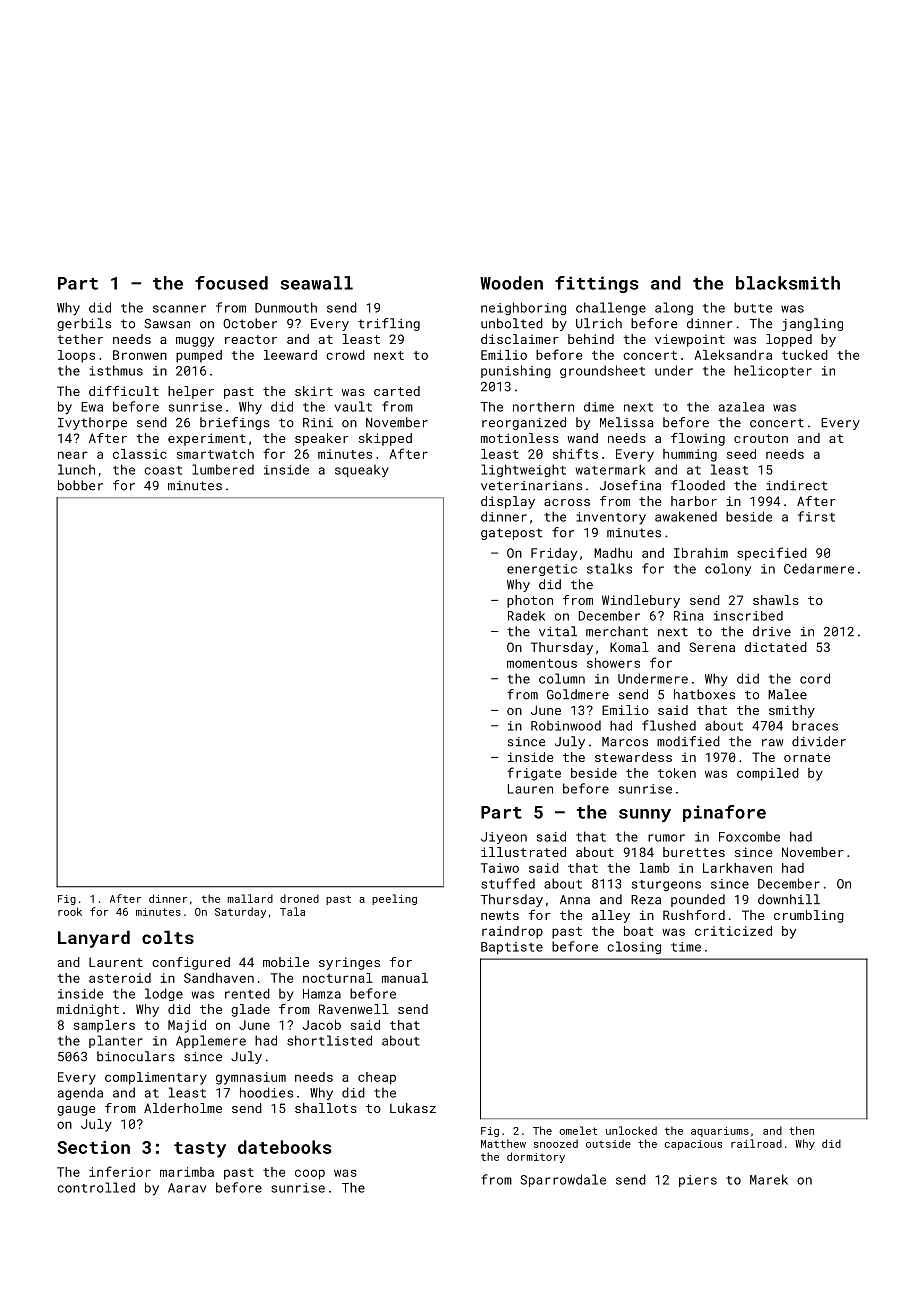 This image has height=1308, width=924. Describe the element at coordinates (819, 568) in the image. I see `Cedarmere` at that location.
